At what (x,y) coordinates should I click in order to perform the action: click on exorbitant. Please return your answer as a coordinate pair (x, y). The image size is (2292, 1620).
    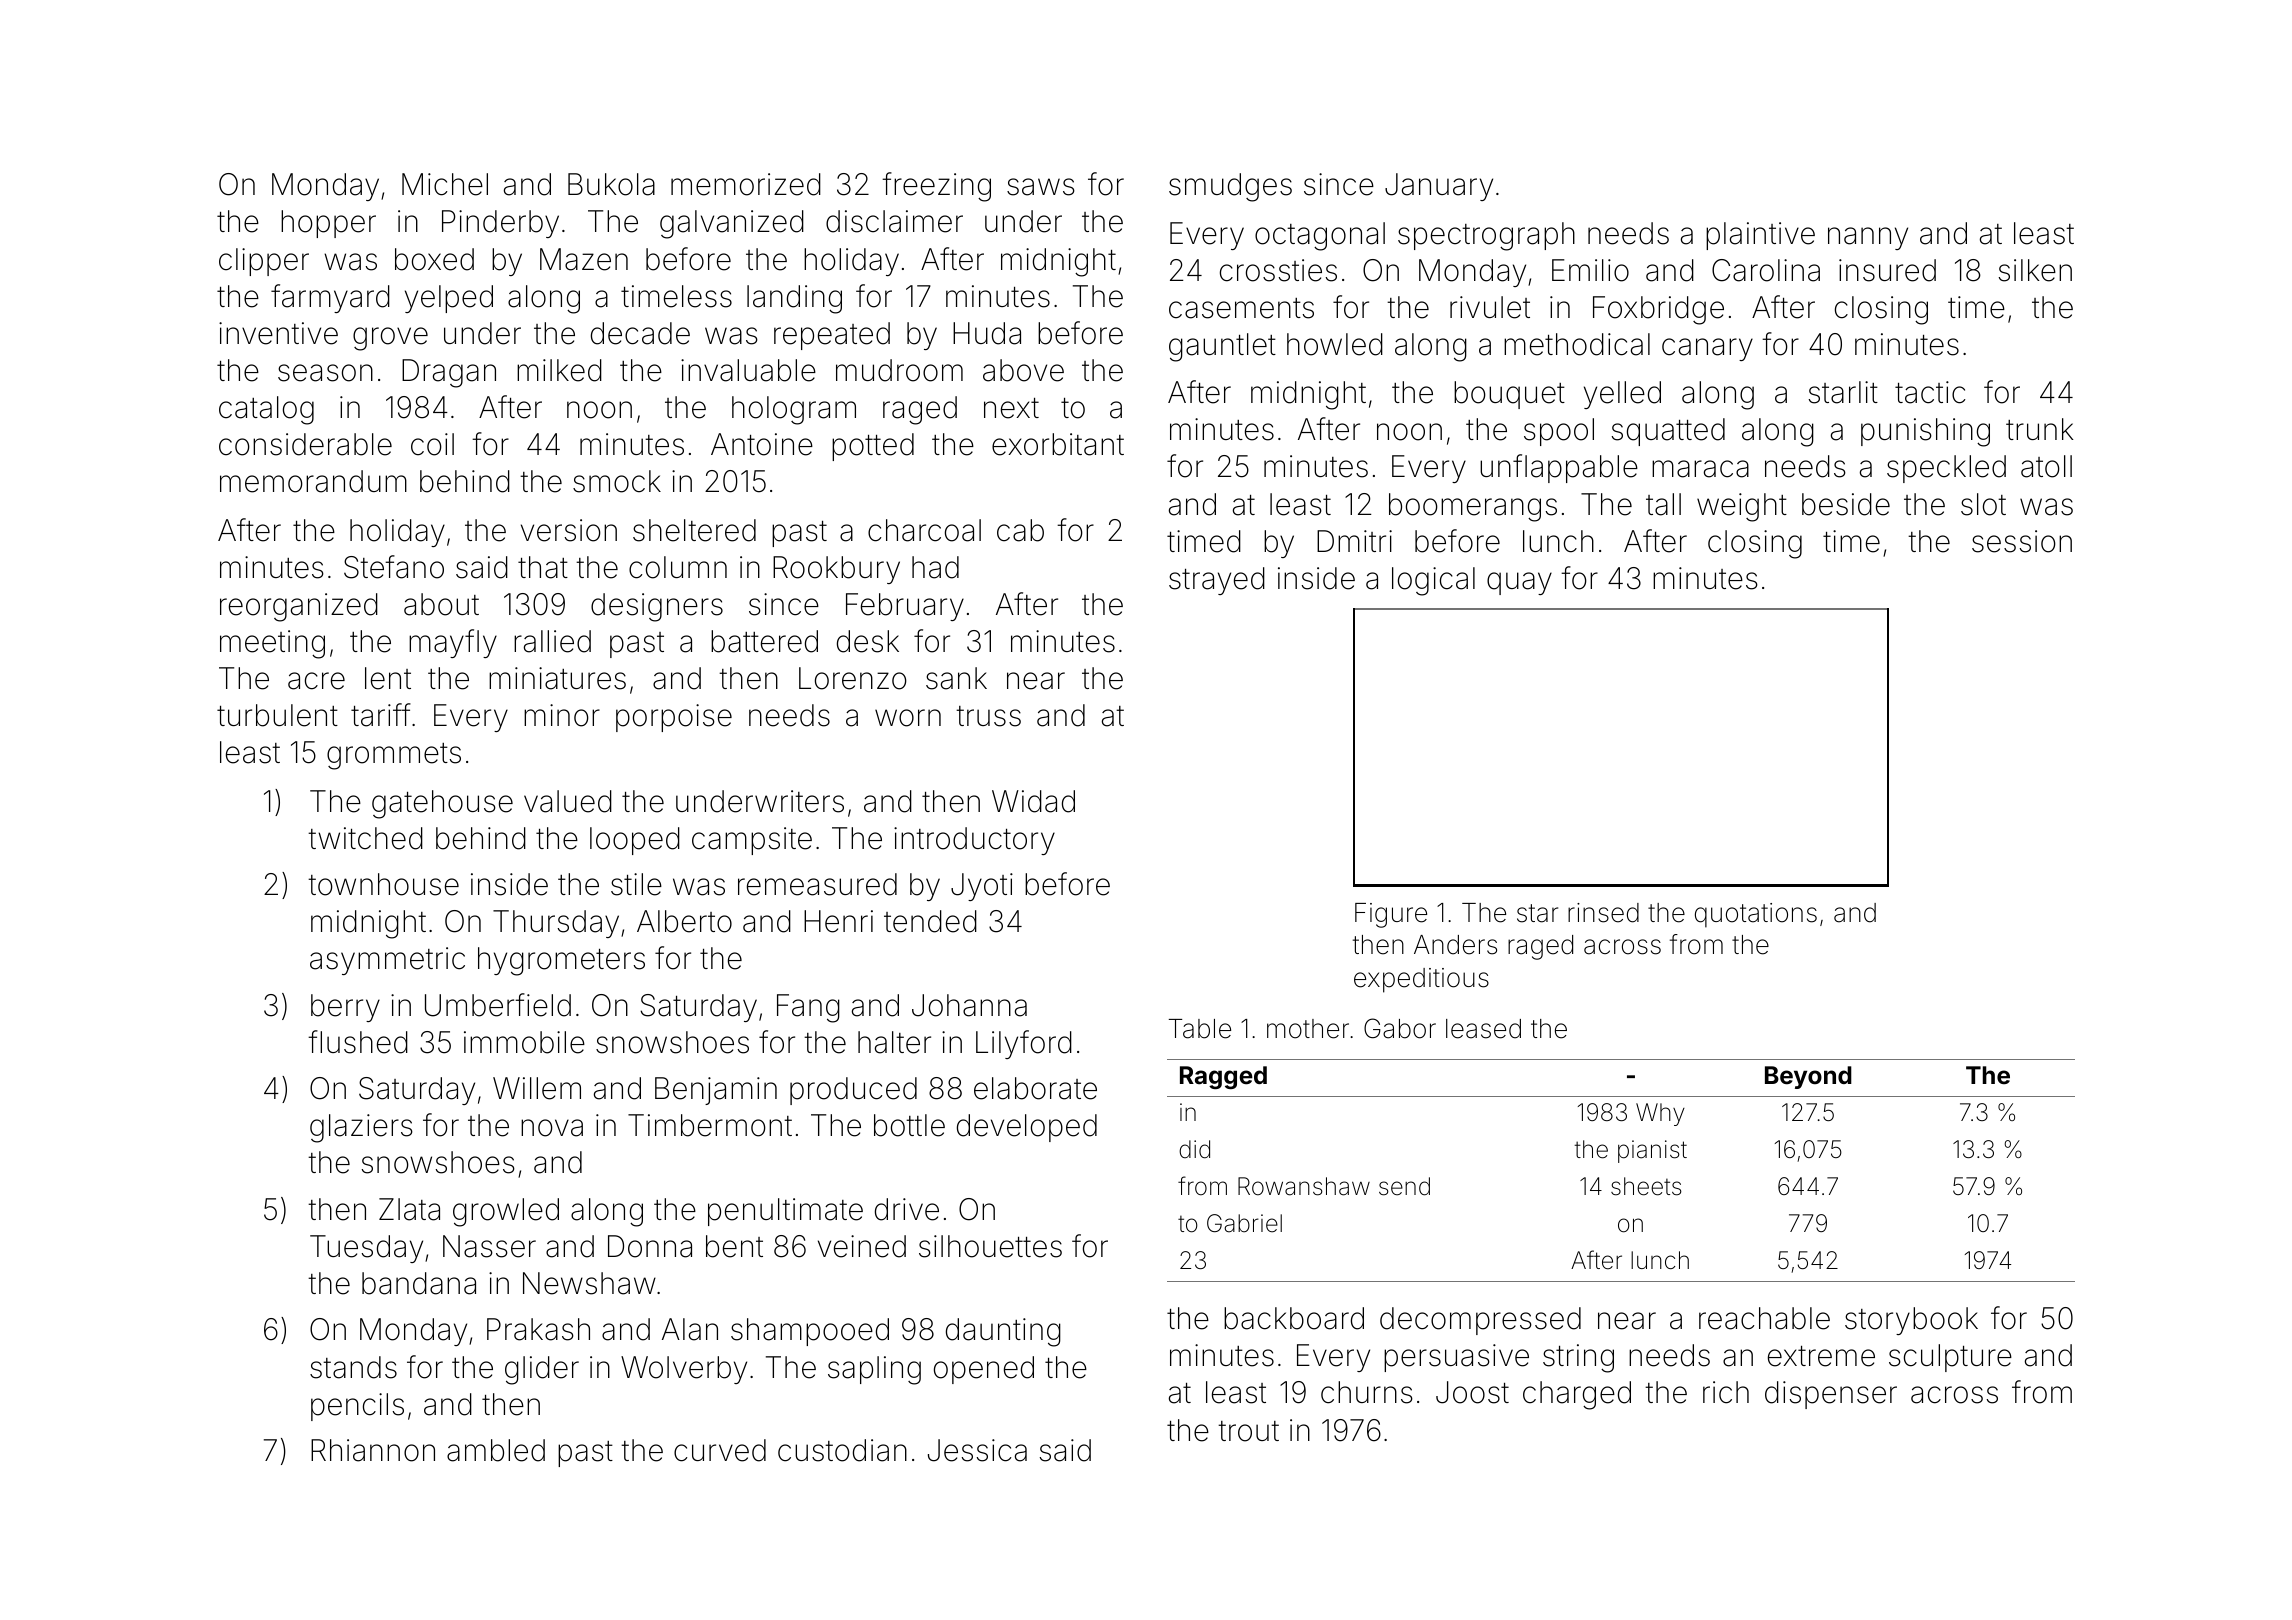
    Looking at the image, I should click on (1058, 444).
